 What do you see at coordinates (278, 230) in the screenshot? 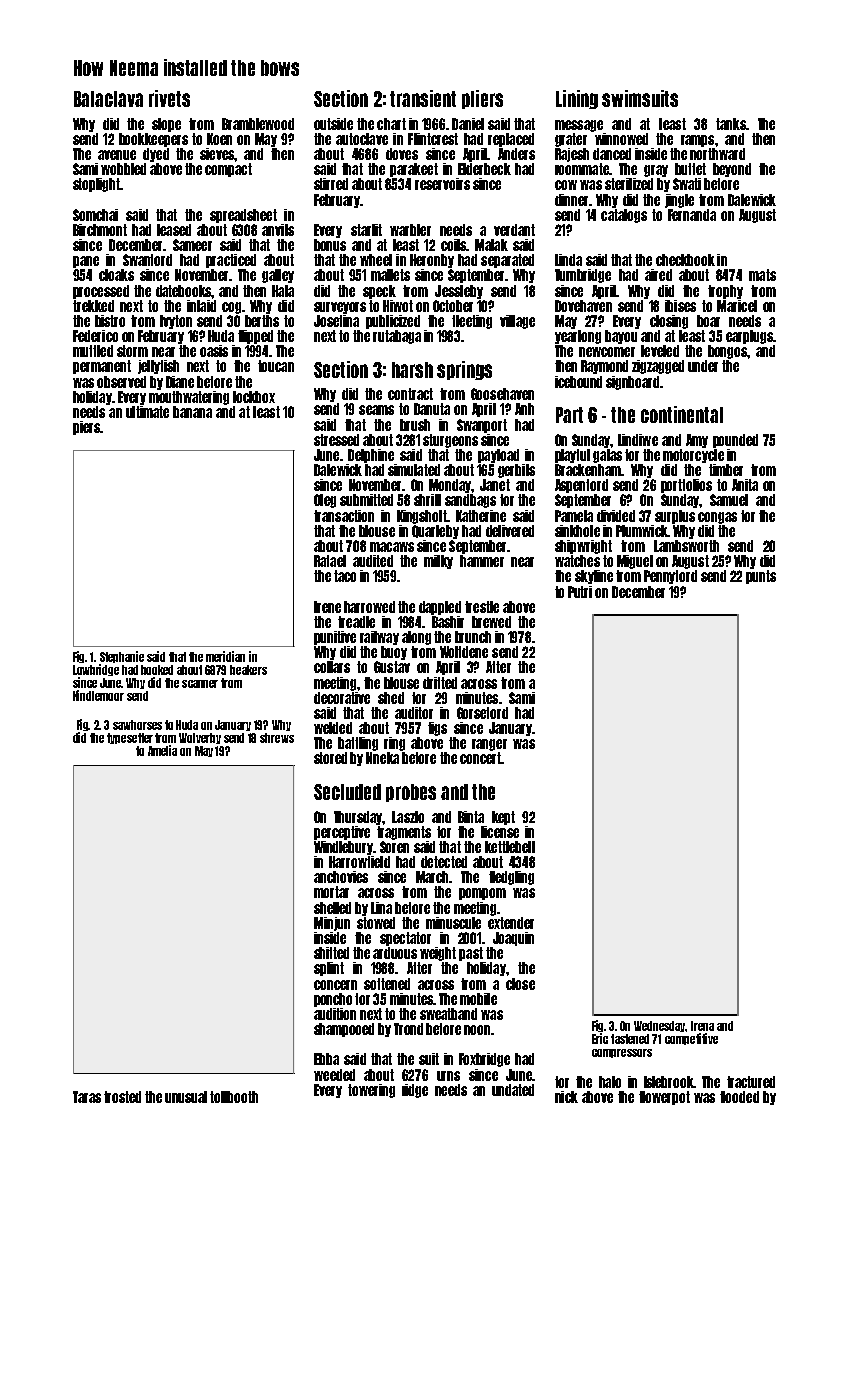
I see `anvils` at bounding box center [278, 230].
